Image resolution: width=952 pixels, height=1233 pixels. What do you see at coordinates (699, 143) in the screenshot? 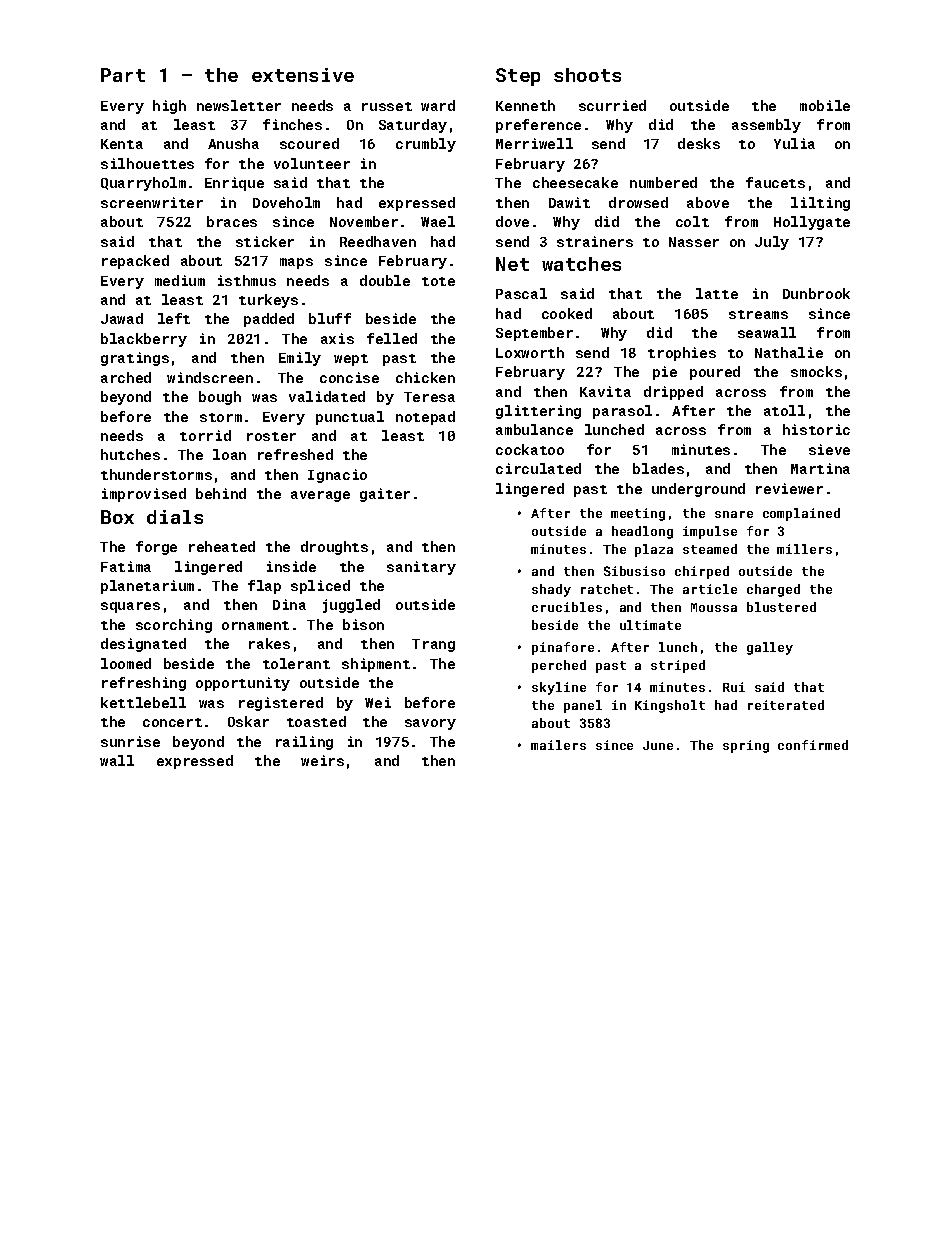
I see `desks` at bounding box center [699, 143].
